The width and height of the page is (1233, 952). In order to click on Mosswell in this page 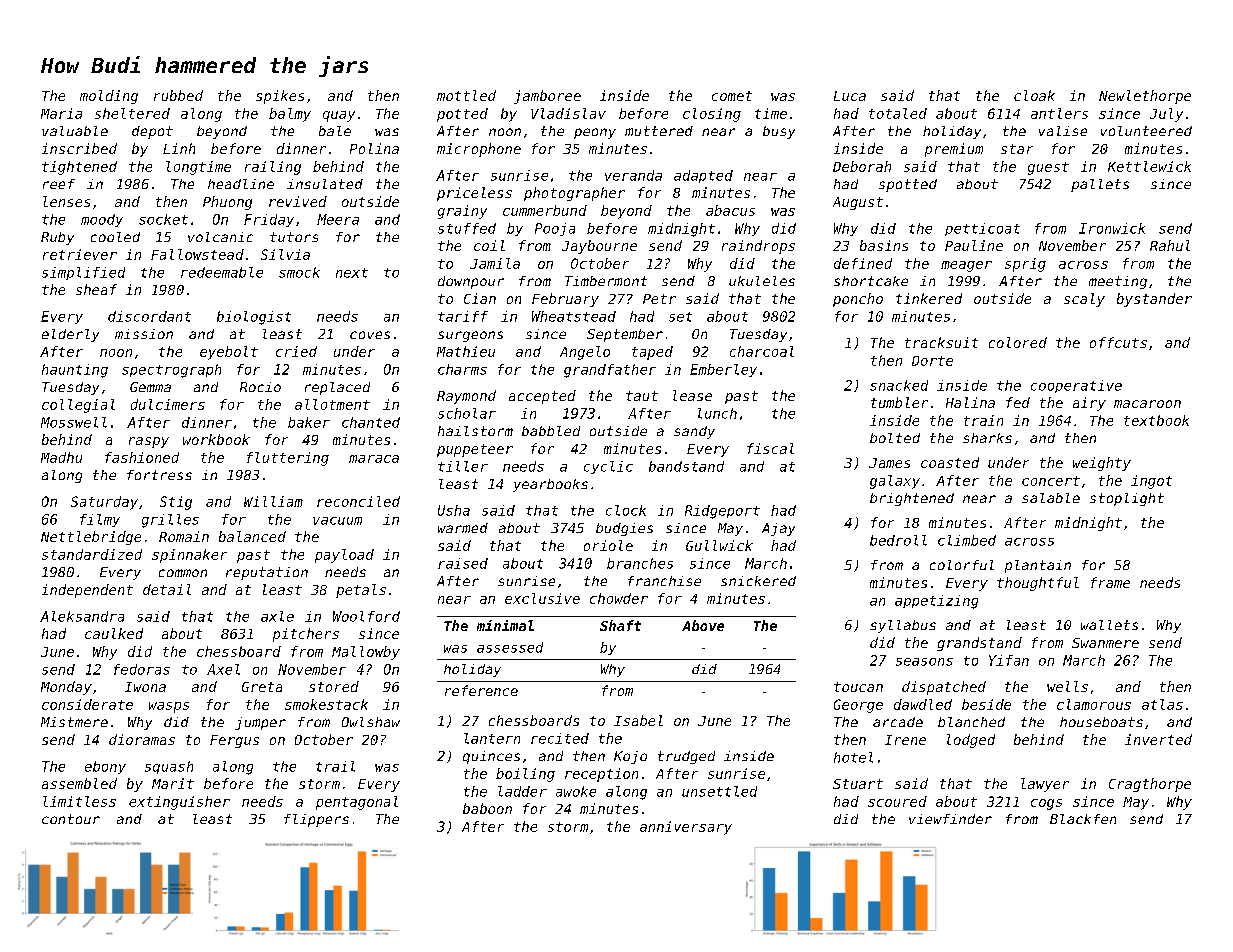, I will do `click(74, 422)`.
